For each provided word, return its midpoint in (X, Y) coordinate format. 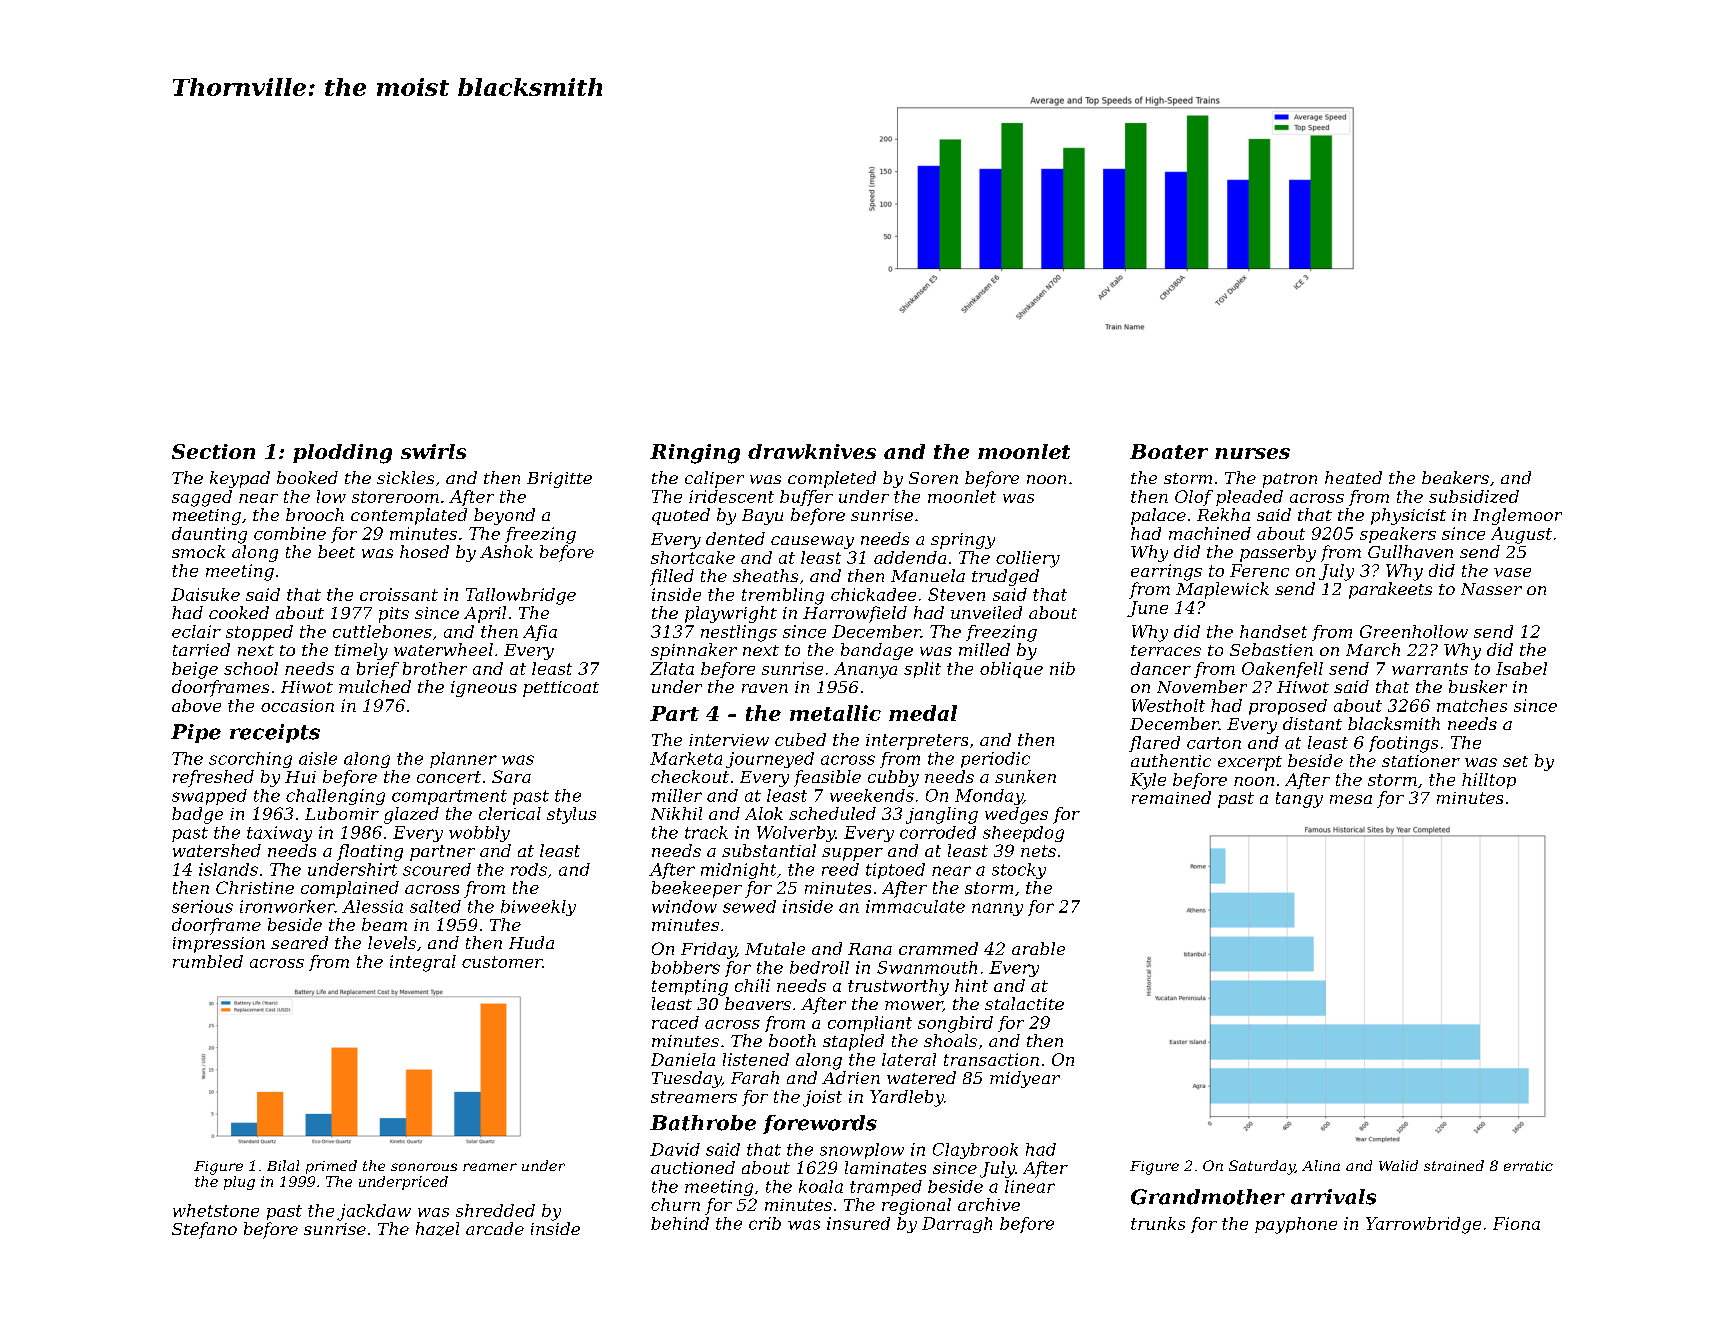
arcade (495, 1228)
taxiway (279, 834)
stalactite (1024, 1003)
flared (1154, 744)
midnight (738, 871)
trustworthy (898, 987)
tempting (690, 987)
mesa (1351, 799)
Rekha (1223, 514)
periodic (995, 760)
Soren (933, 478)
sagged (202, 498)
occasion (297, 705)
